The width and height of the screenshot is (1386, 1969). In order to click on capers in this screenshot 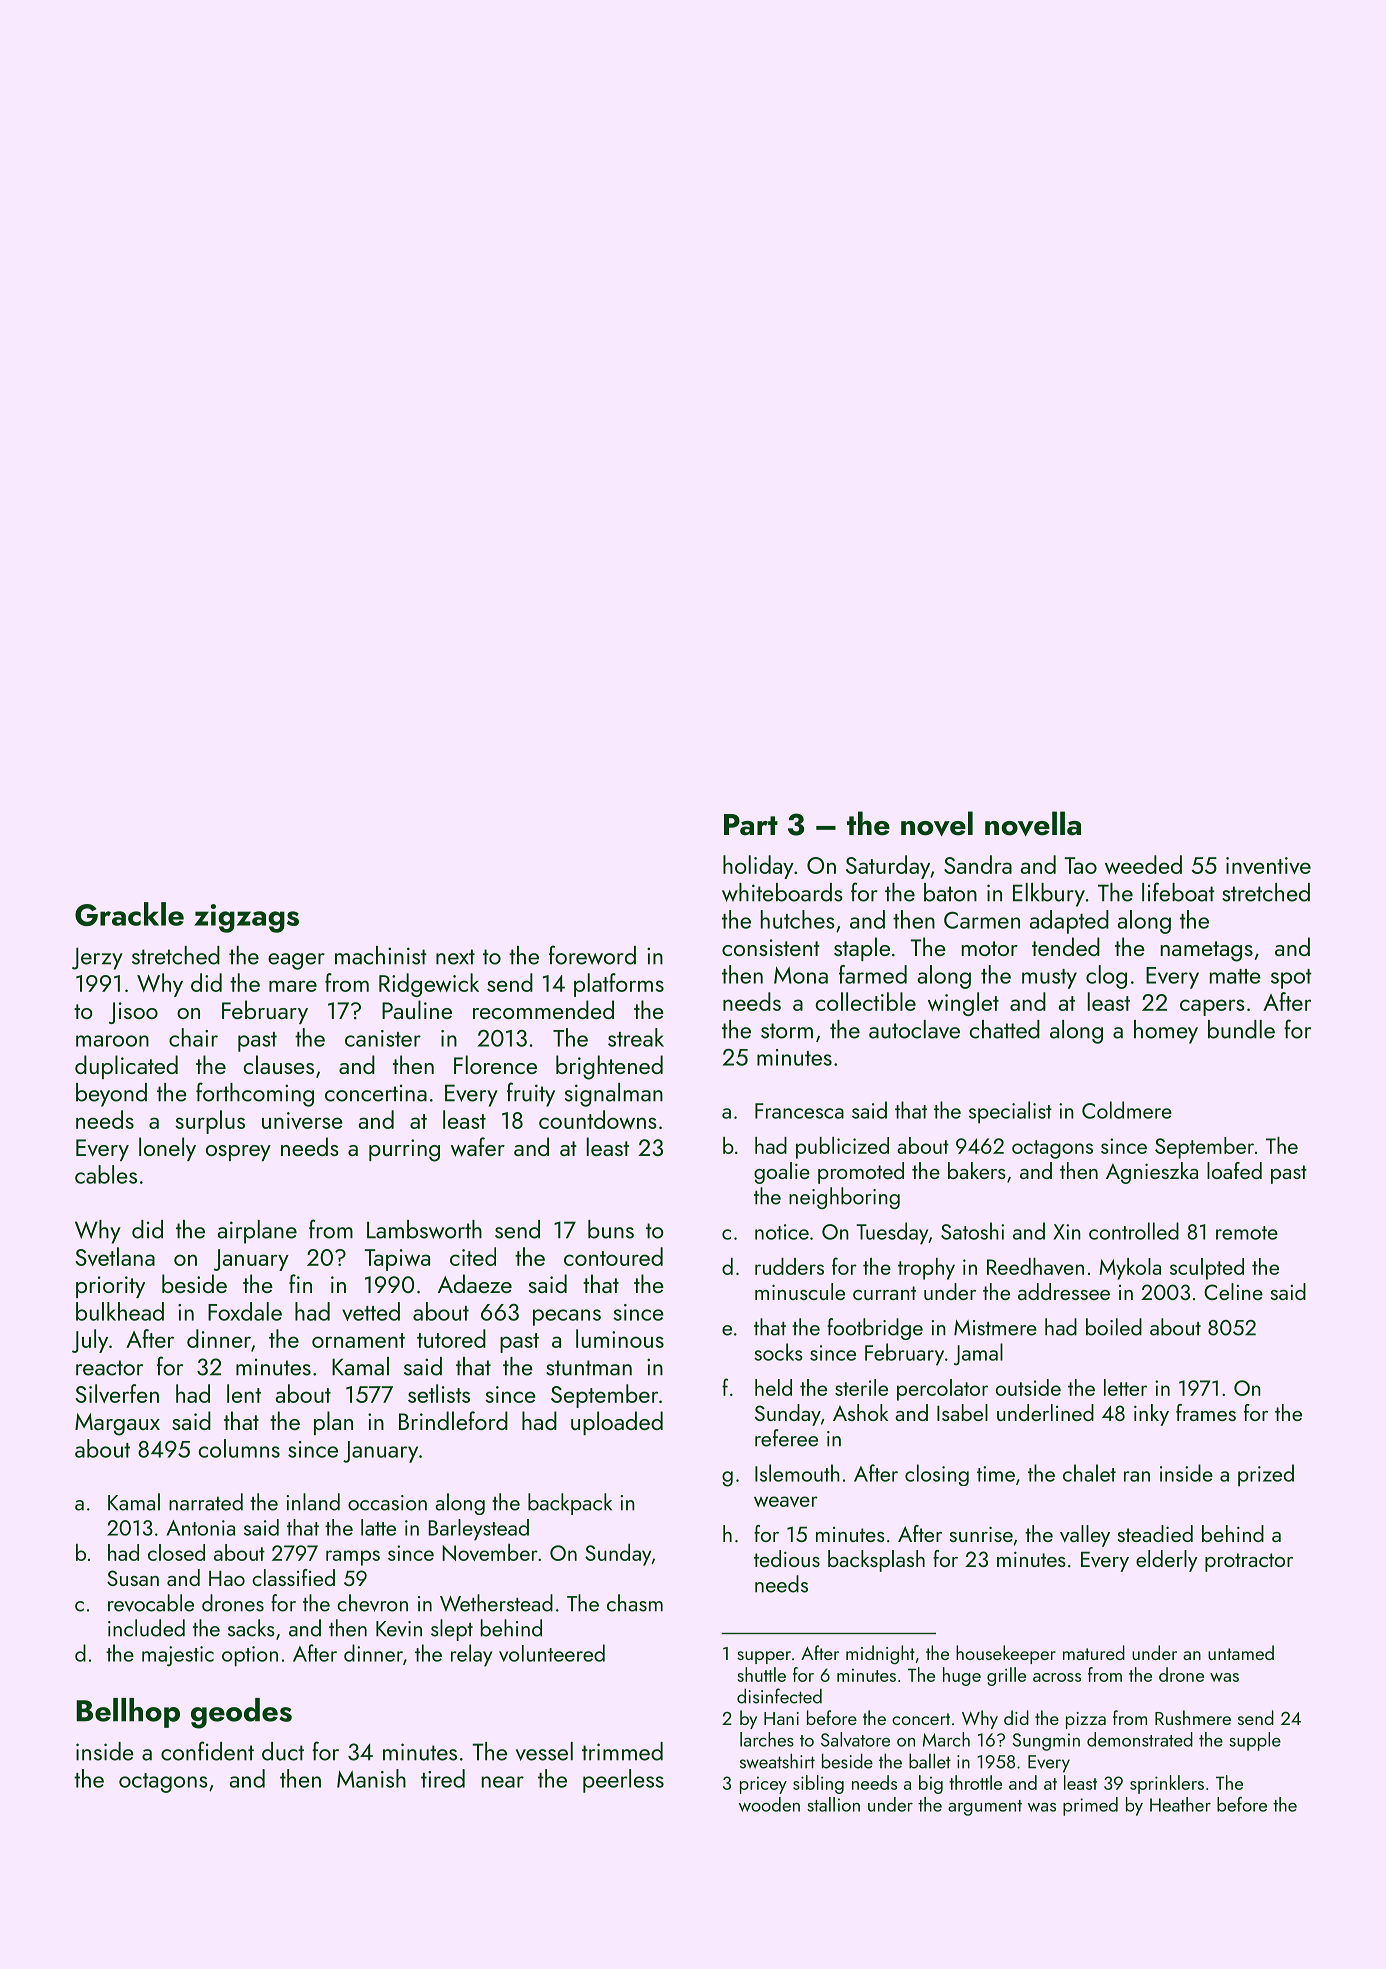, I will do `click(1212, 1007)`.
